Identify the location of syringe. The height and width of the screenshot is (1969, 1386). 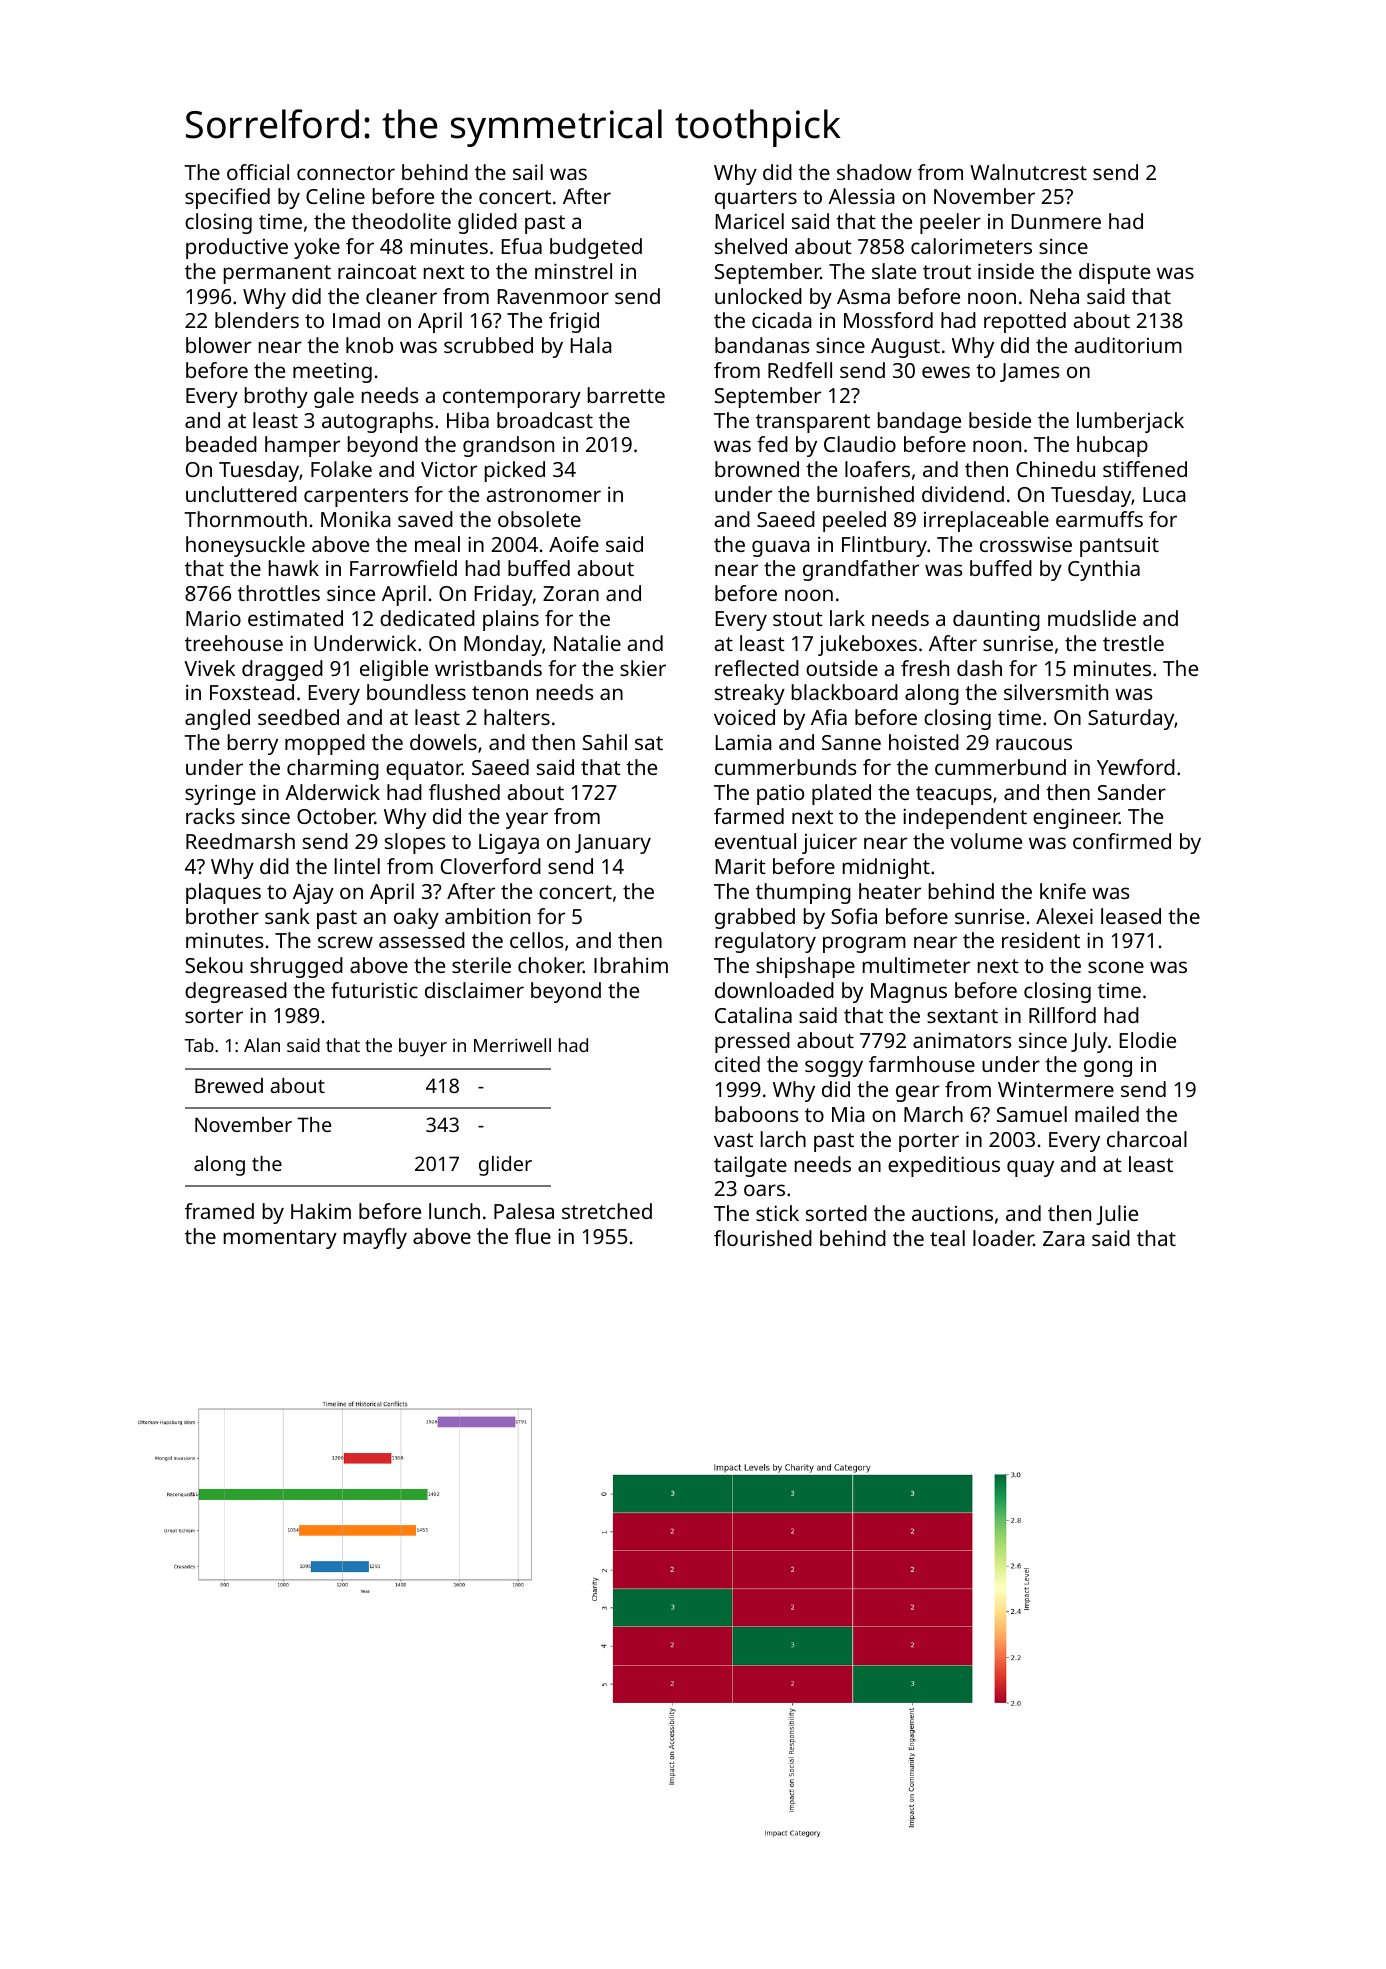
(220, 794).
